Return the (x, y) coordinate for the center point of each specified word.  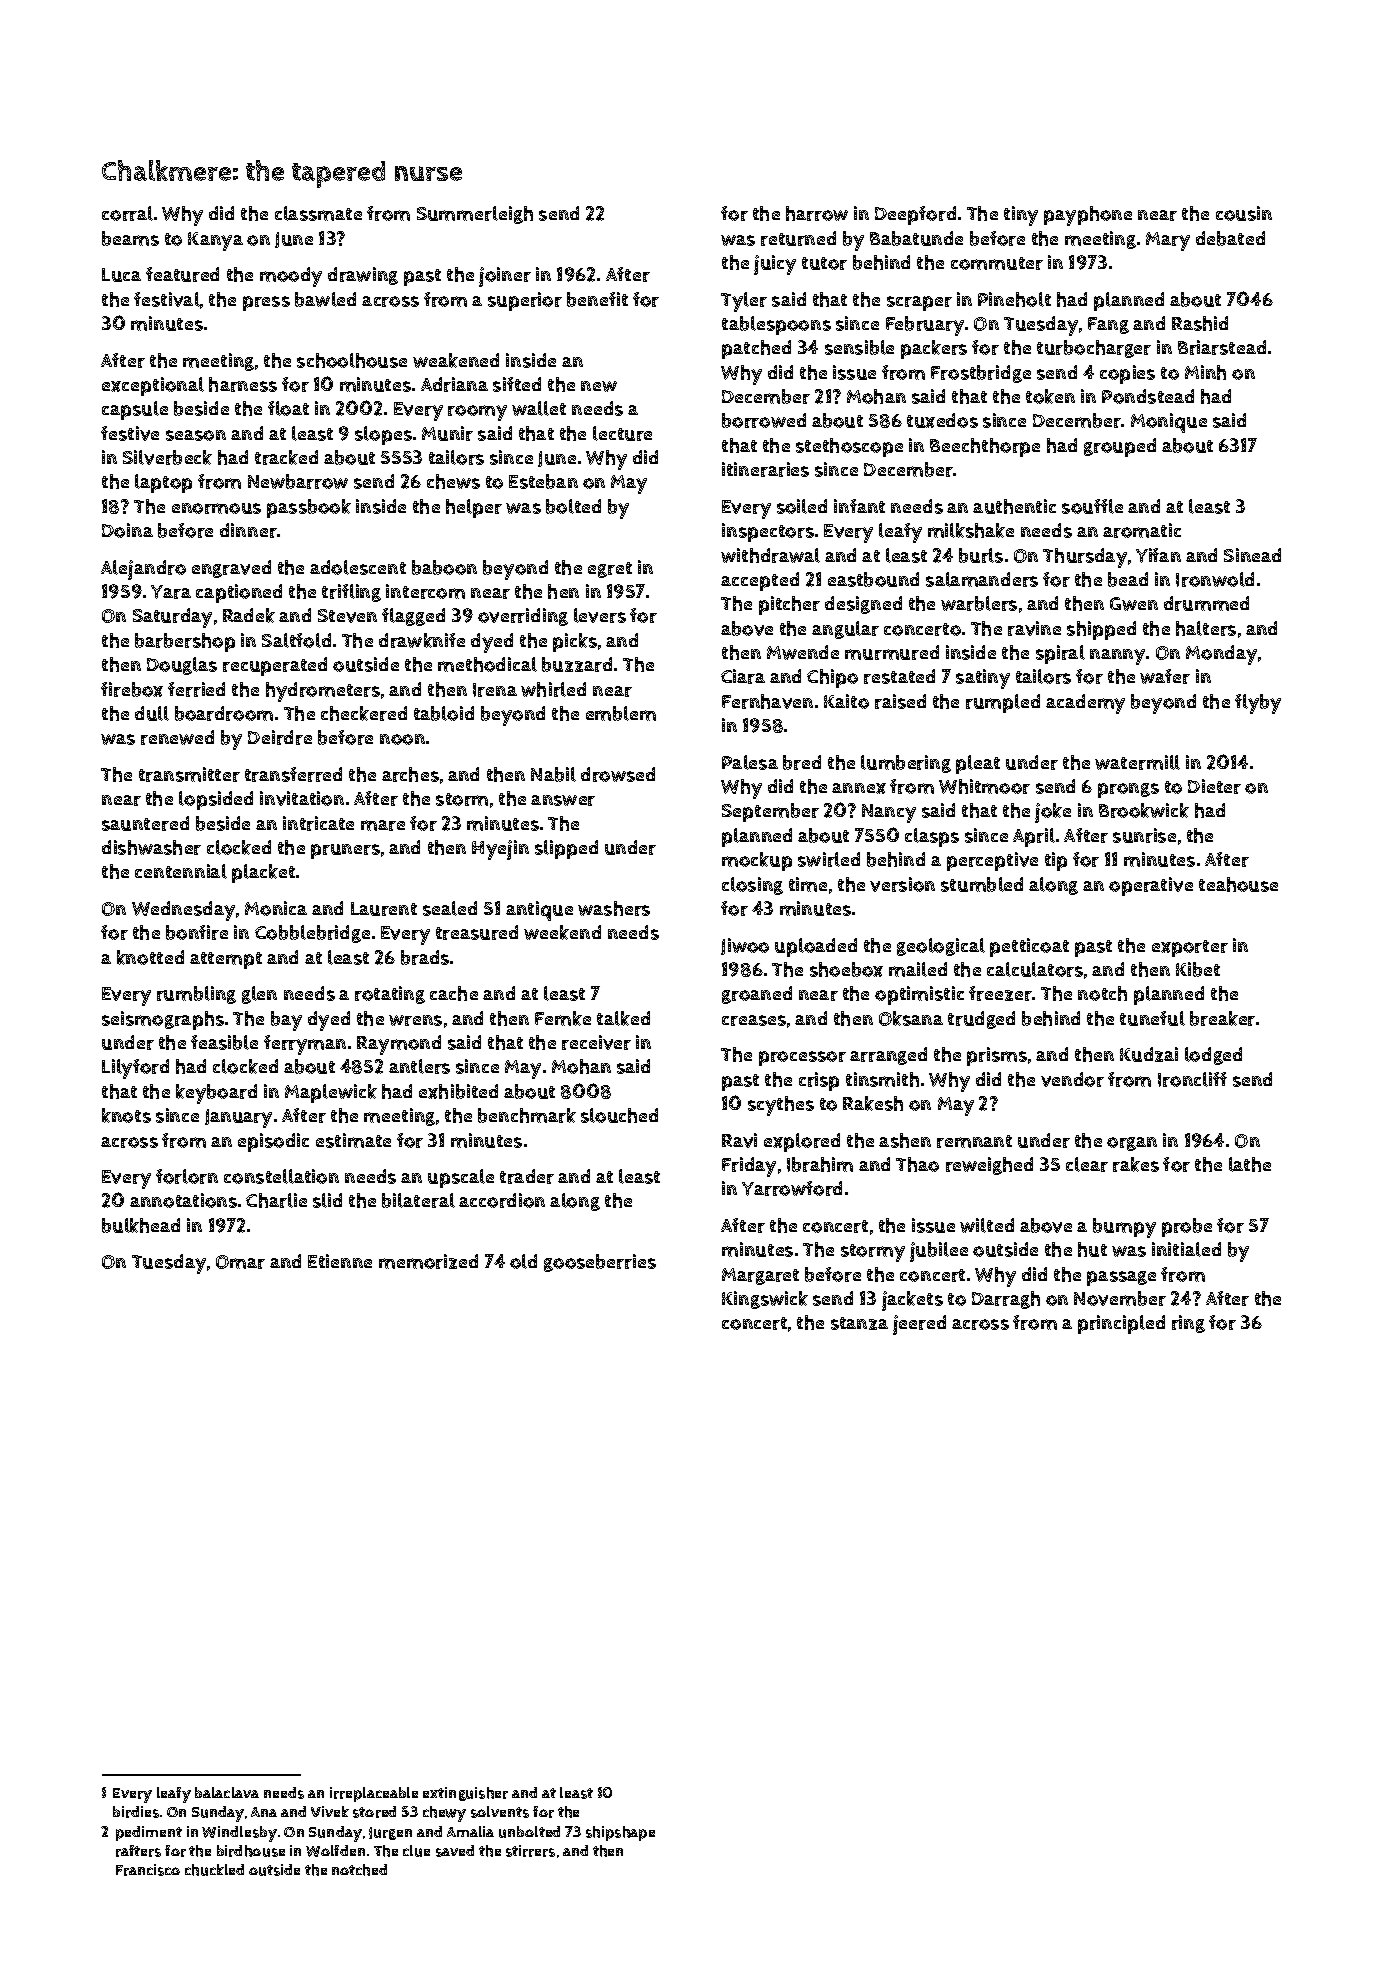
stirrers (530, 1851)
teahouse (1238, 884)
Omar (240, 1262)
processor (802, 1058)
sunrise (1144, 835)
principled (1121, 1324)
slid (327, 1200)
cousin (1244, 213)
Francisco (148, 1870)
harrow (817, 213)
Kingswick (765, 1300)
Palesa (750, 762)
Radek (249, 615)
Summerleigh (475, 215)
